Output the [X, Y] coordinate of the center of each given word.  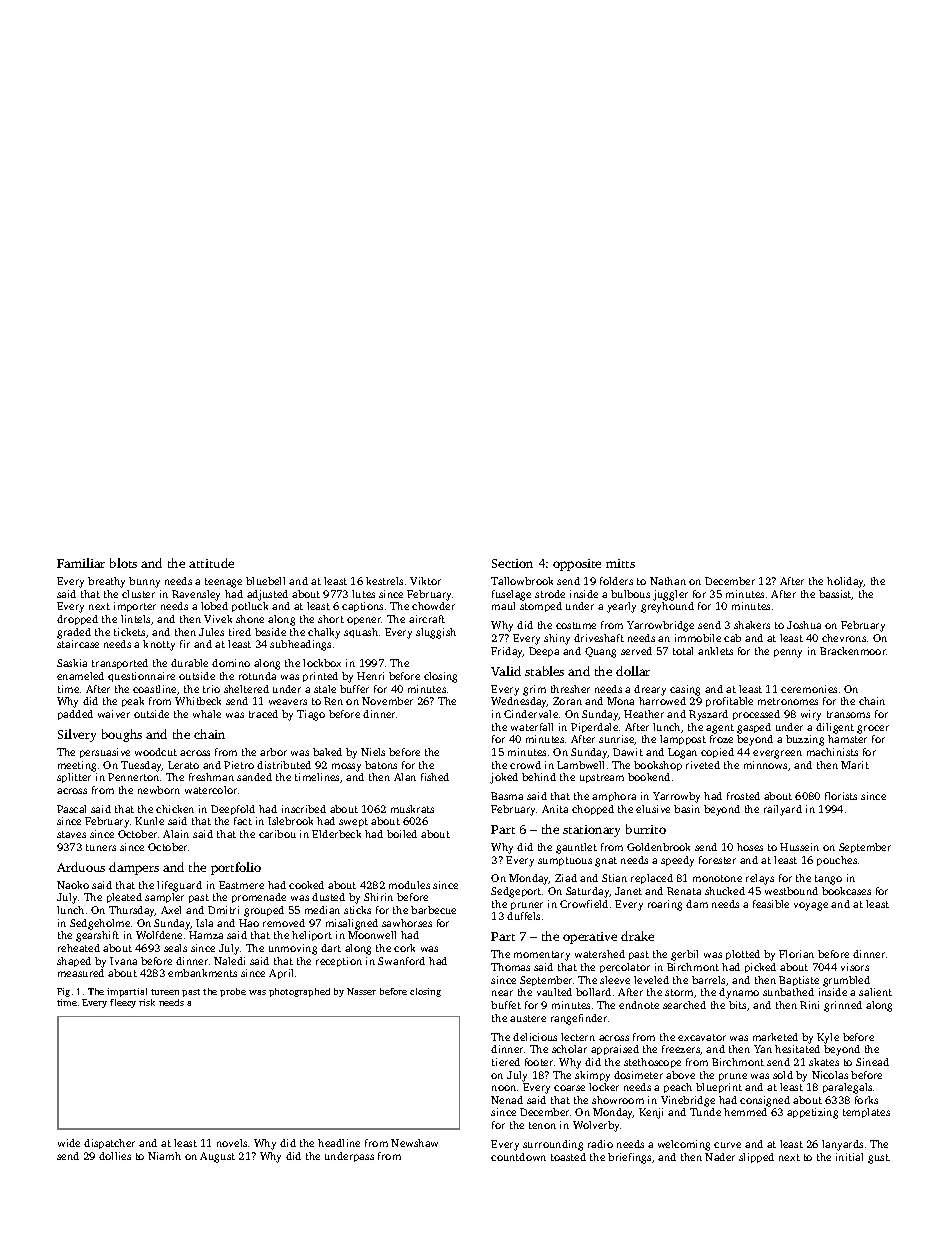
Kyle [828, 1038]
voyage [811, 906]
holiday [845, 582]
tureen [165, 992]
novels [232, 1143]
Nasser [361, 991]
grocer [873, 729]
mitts [620, 563]
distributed [284, 765]
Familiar [81, 563]
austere [528, 1018]
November [387, 701]
